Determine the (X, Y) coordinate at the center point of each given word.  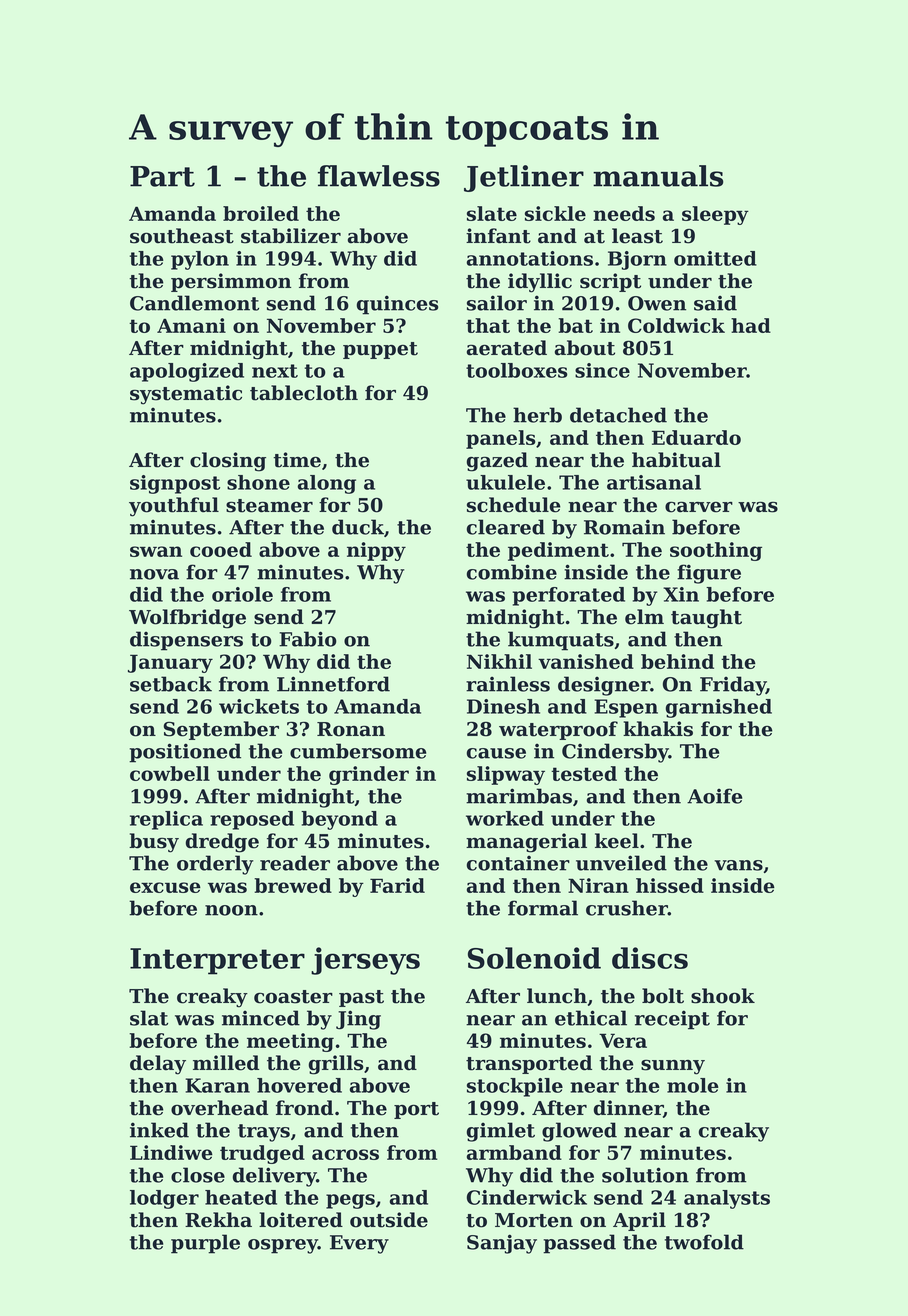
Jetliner (524, 178)
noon (231, 910)
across (345, 1154)
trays (264, 1133)
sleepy (715, 215)
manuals (658, 176)
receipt (672, 1020)
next (275, 371)
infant (498, 236)
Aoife (714, 796)
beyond (339, 820)
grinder (369, 775)
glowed (579, 1132)
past (361, 998)
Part (162, 176)
